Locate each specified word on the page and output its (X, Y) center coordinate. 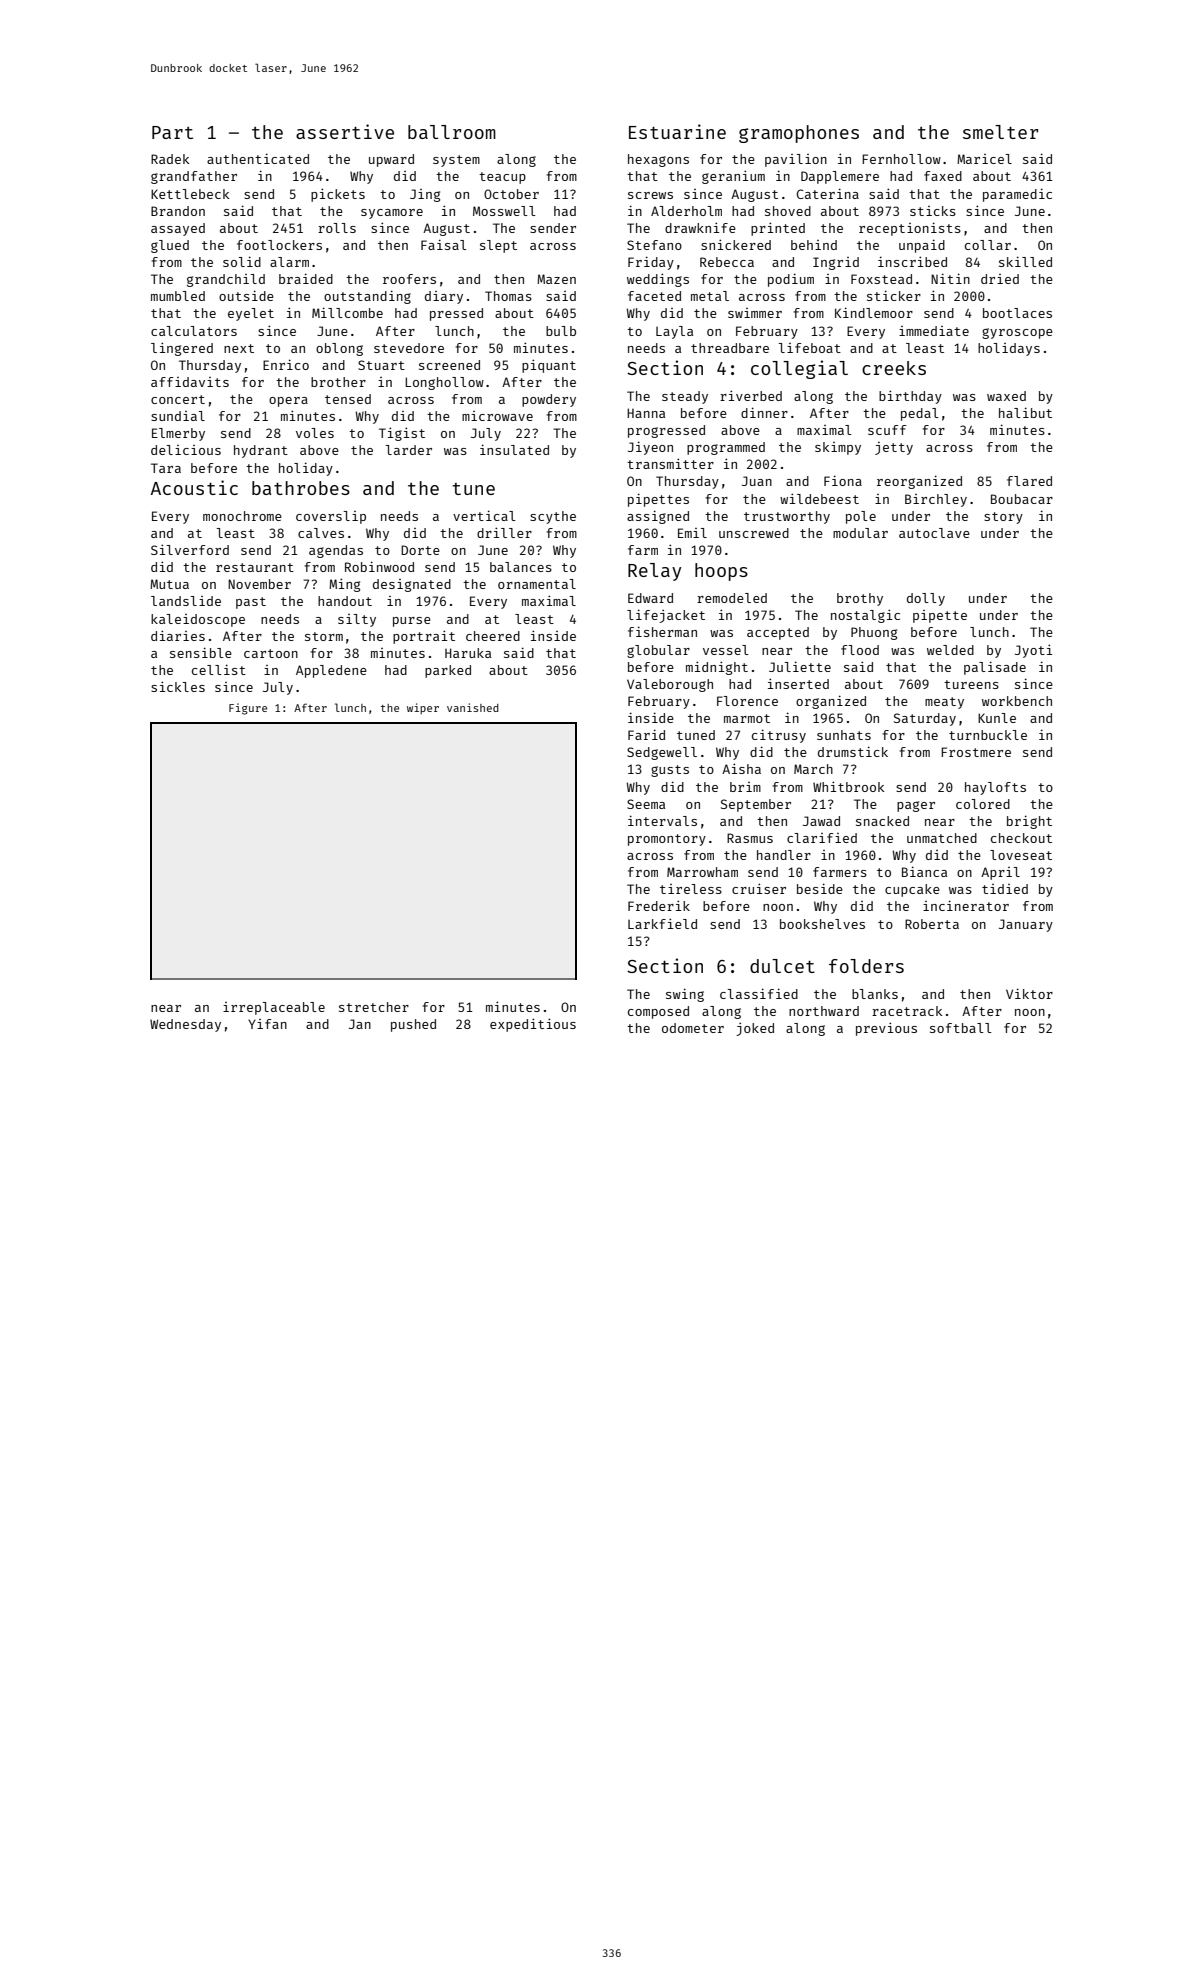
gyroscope (1017, 333)
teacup (502, 178)
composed (658, 1012)
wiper (423, 708)
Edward (650, 598)
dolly (926, 599)
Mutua (169, 584)
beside (820, 888)
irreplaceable (274, 1008)
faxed (943, 176)
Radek (170, 159)
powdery (549, 400)
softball (961, 1028)
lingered (182, 349)
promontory (667, 840)
